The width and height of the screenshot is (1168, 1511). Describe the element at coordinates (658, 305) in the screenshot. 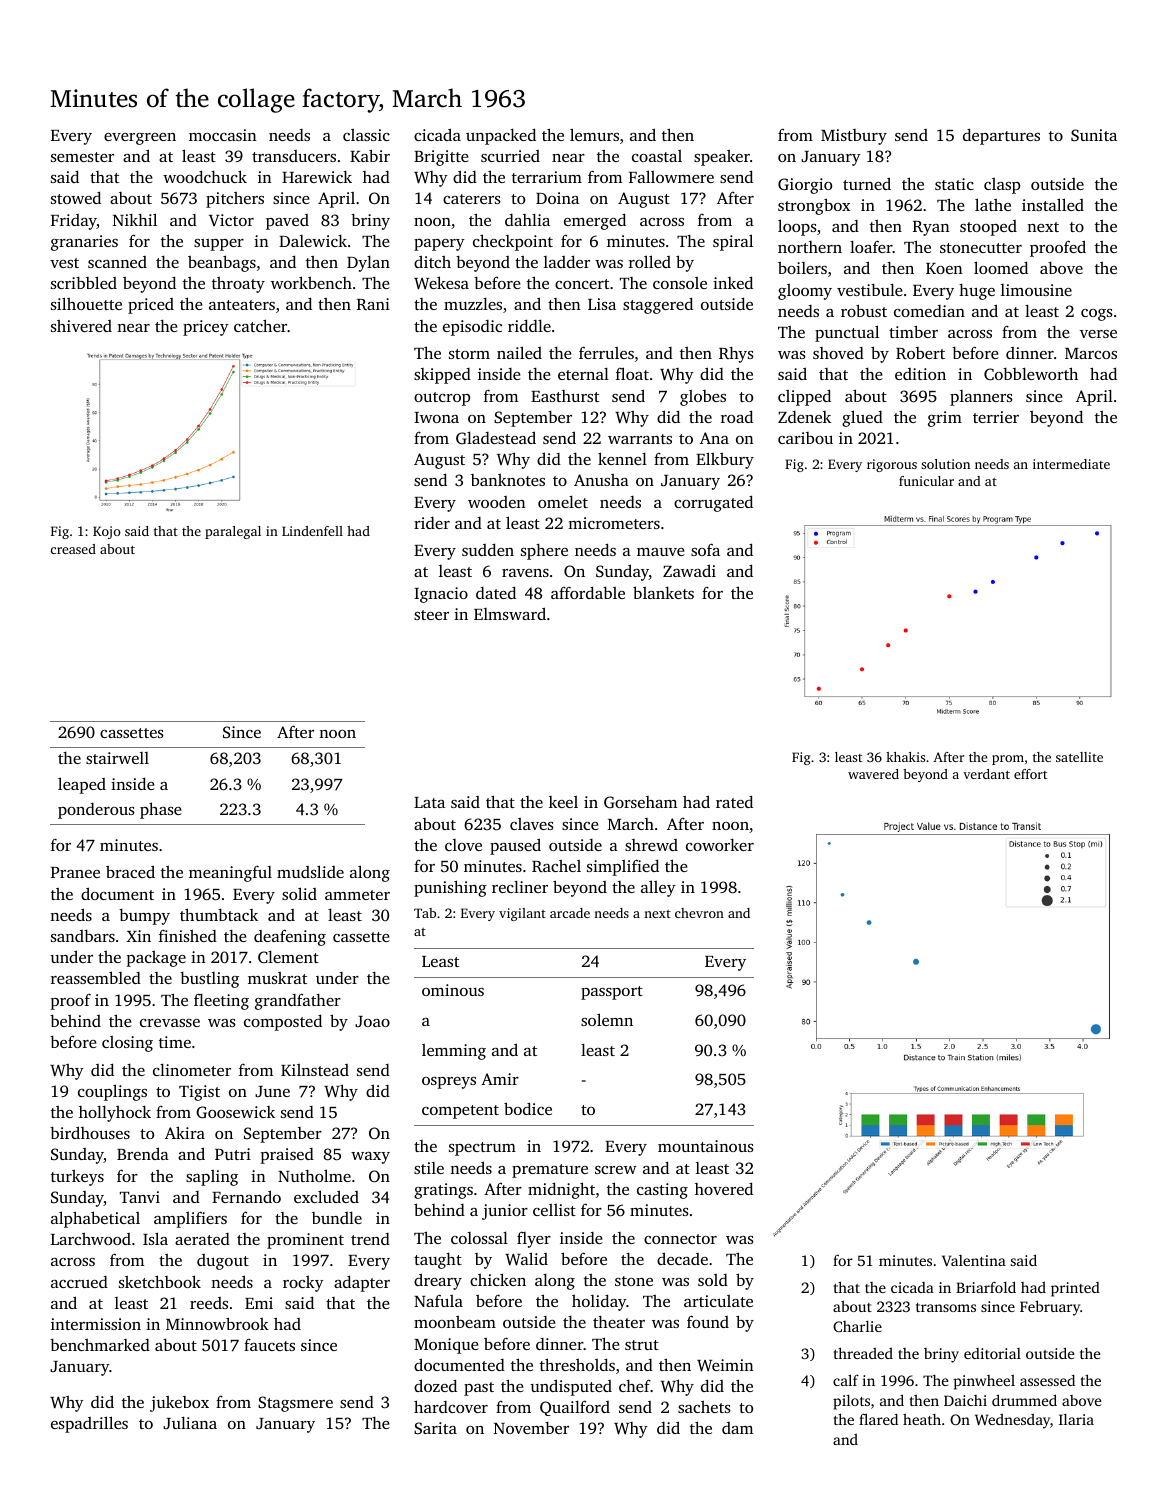

I see `staggered` at that location.
